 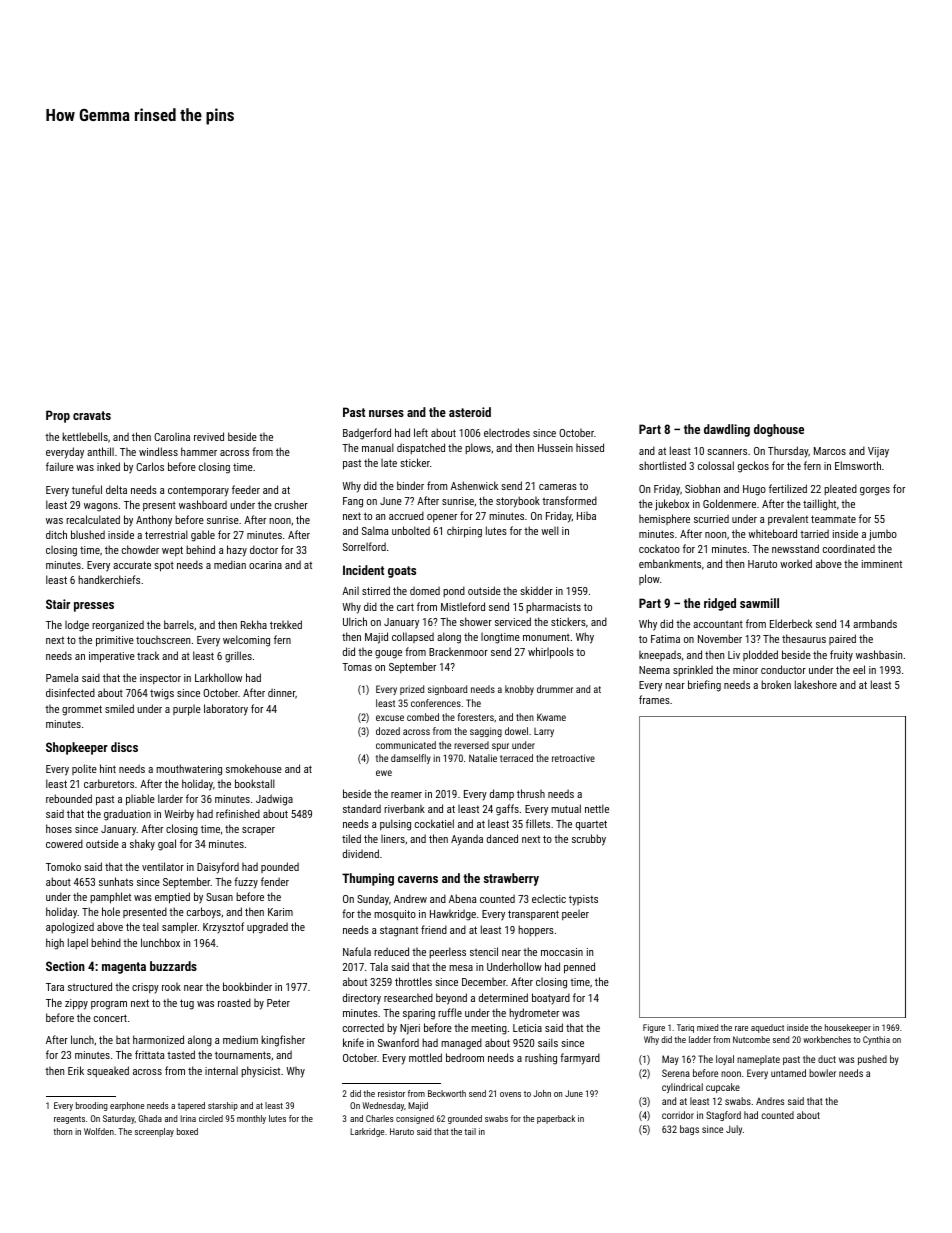 I want to click on May, so click(x=670, y=1060).
